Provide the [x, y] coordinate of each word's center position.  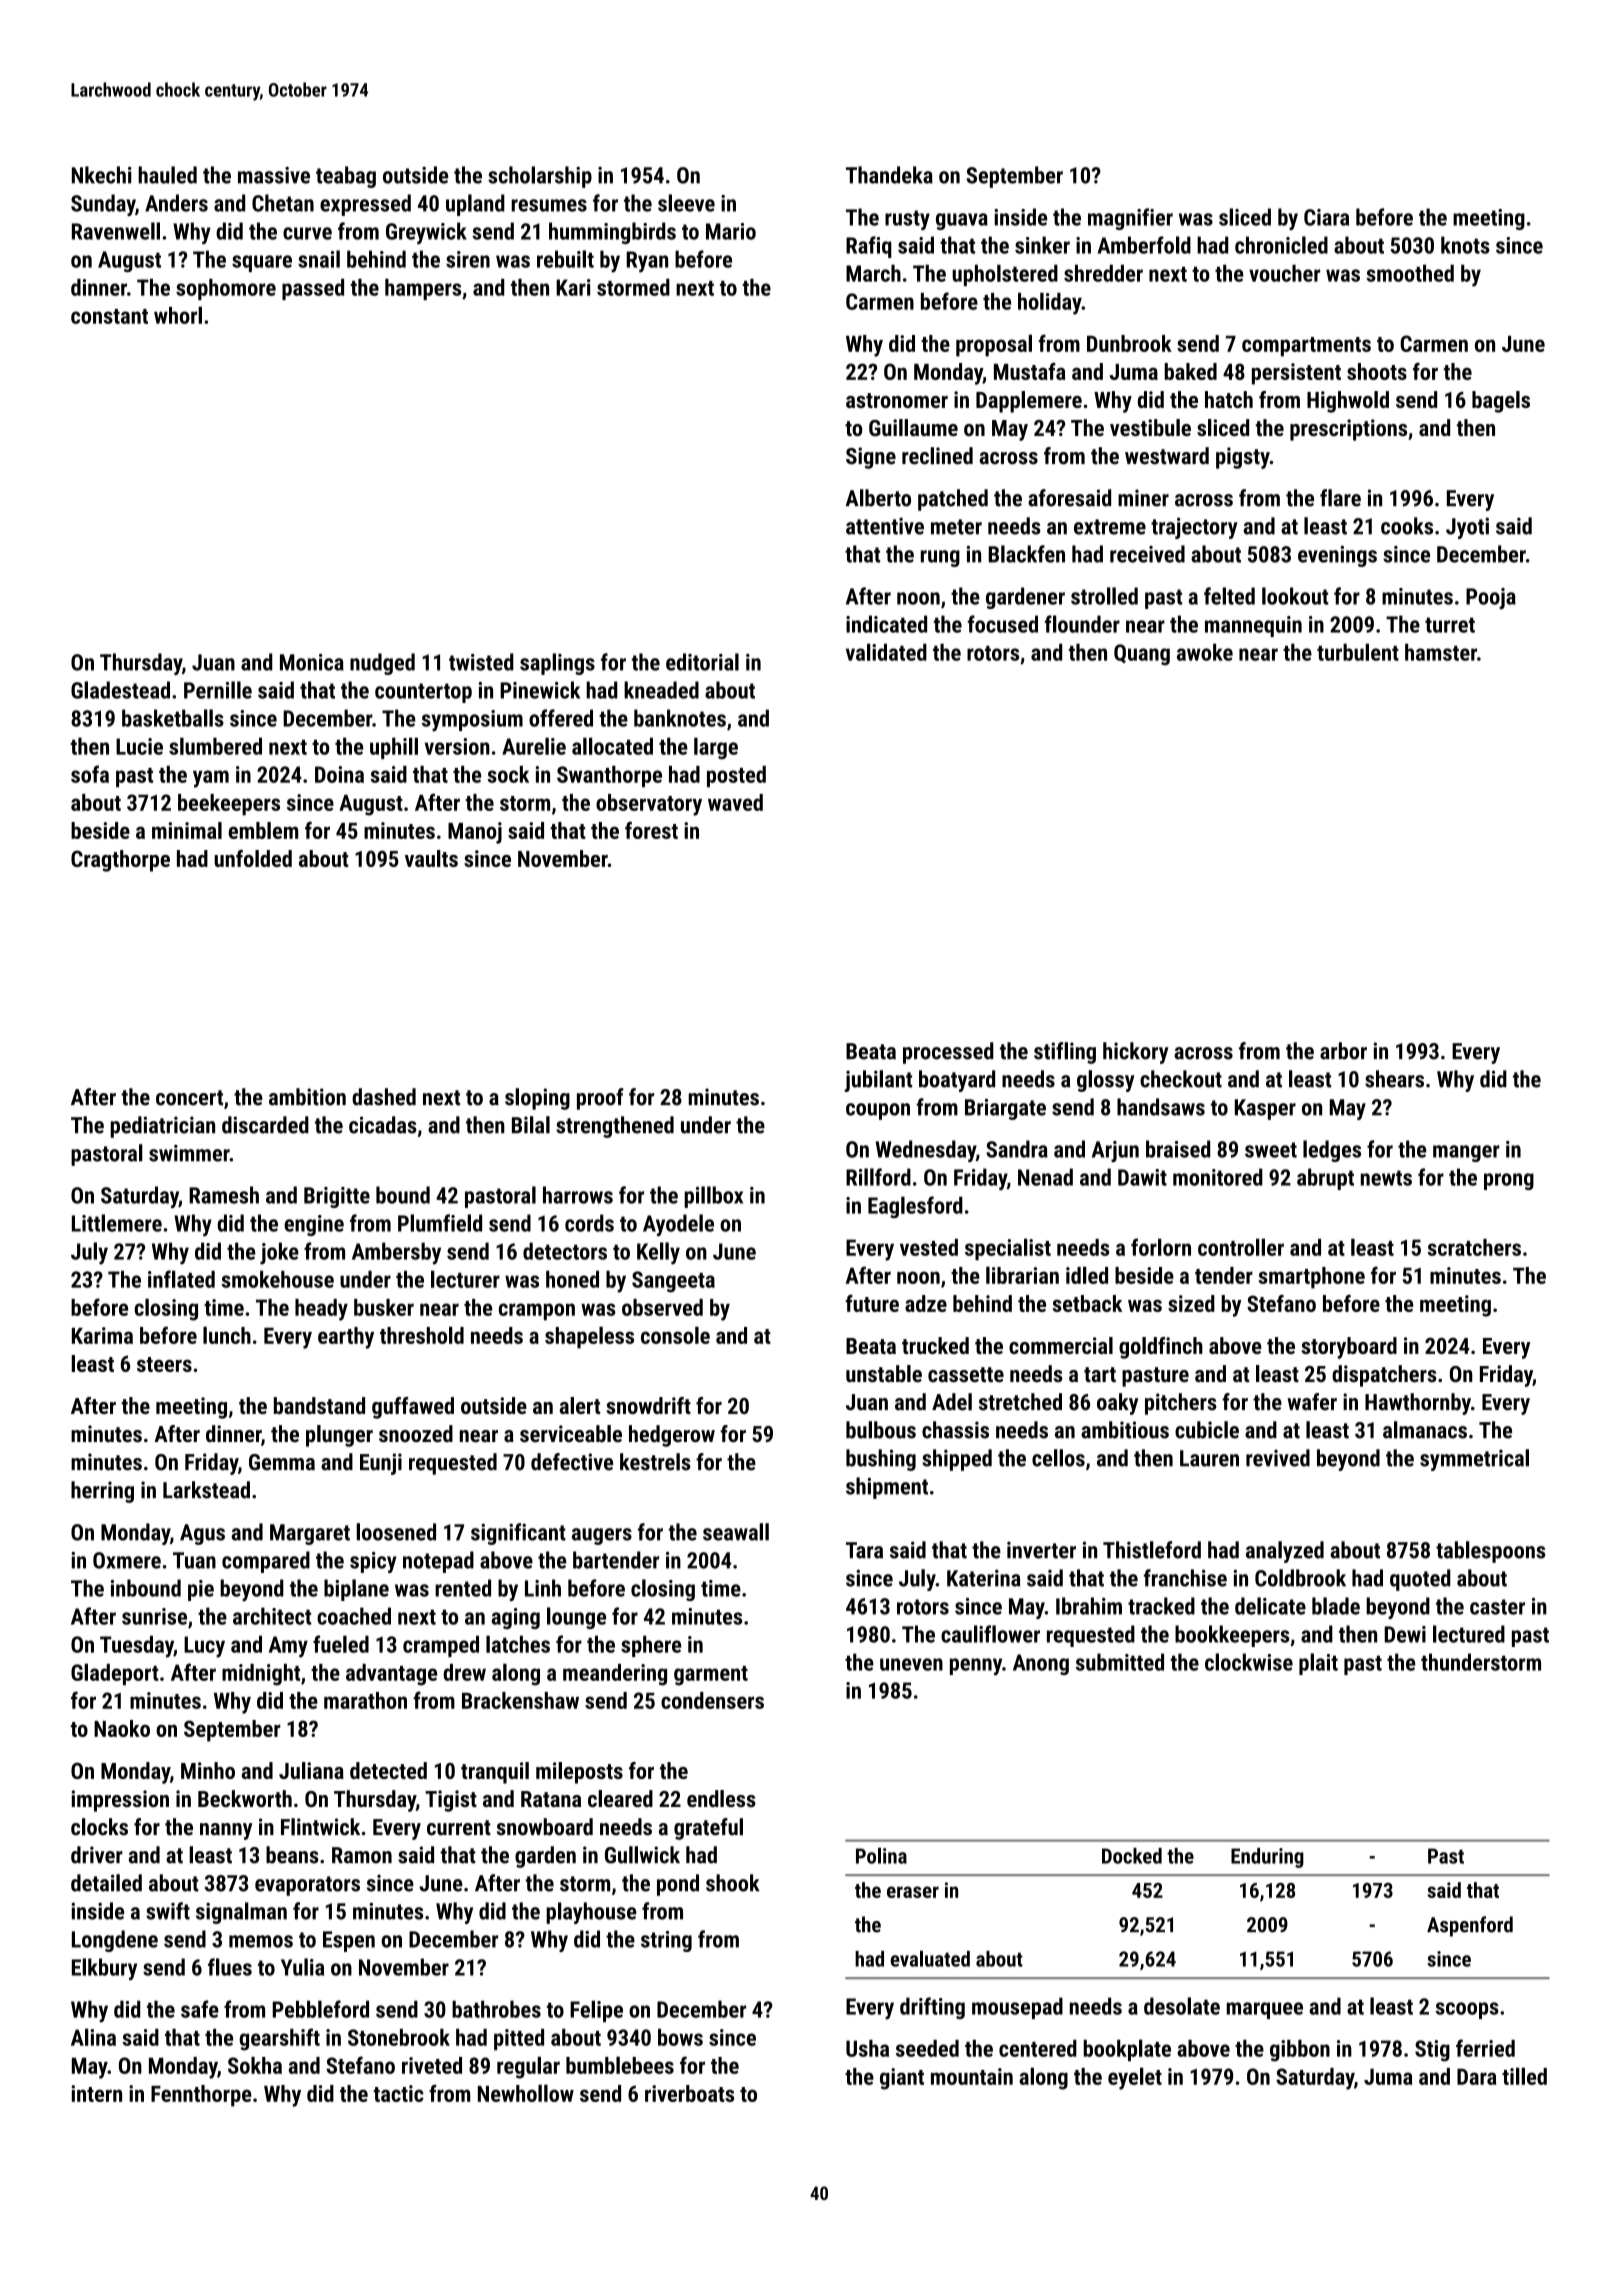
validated [886, 652]
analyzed [1285, 1552]
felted [1229, 596]
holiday [1050, 303]
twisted [481, 662]
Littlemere [117, 1223]
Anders [176, 203]
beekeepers [229, 805]
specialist [1008, 1249]
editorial [702, 662]
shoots [1377, 371]
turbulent [1358, 652]
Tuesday [137, 1646]
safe [200, 2009]
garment [711, 1676]
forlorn [1161, 1247]
